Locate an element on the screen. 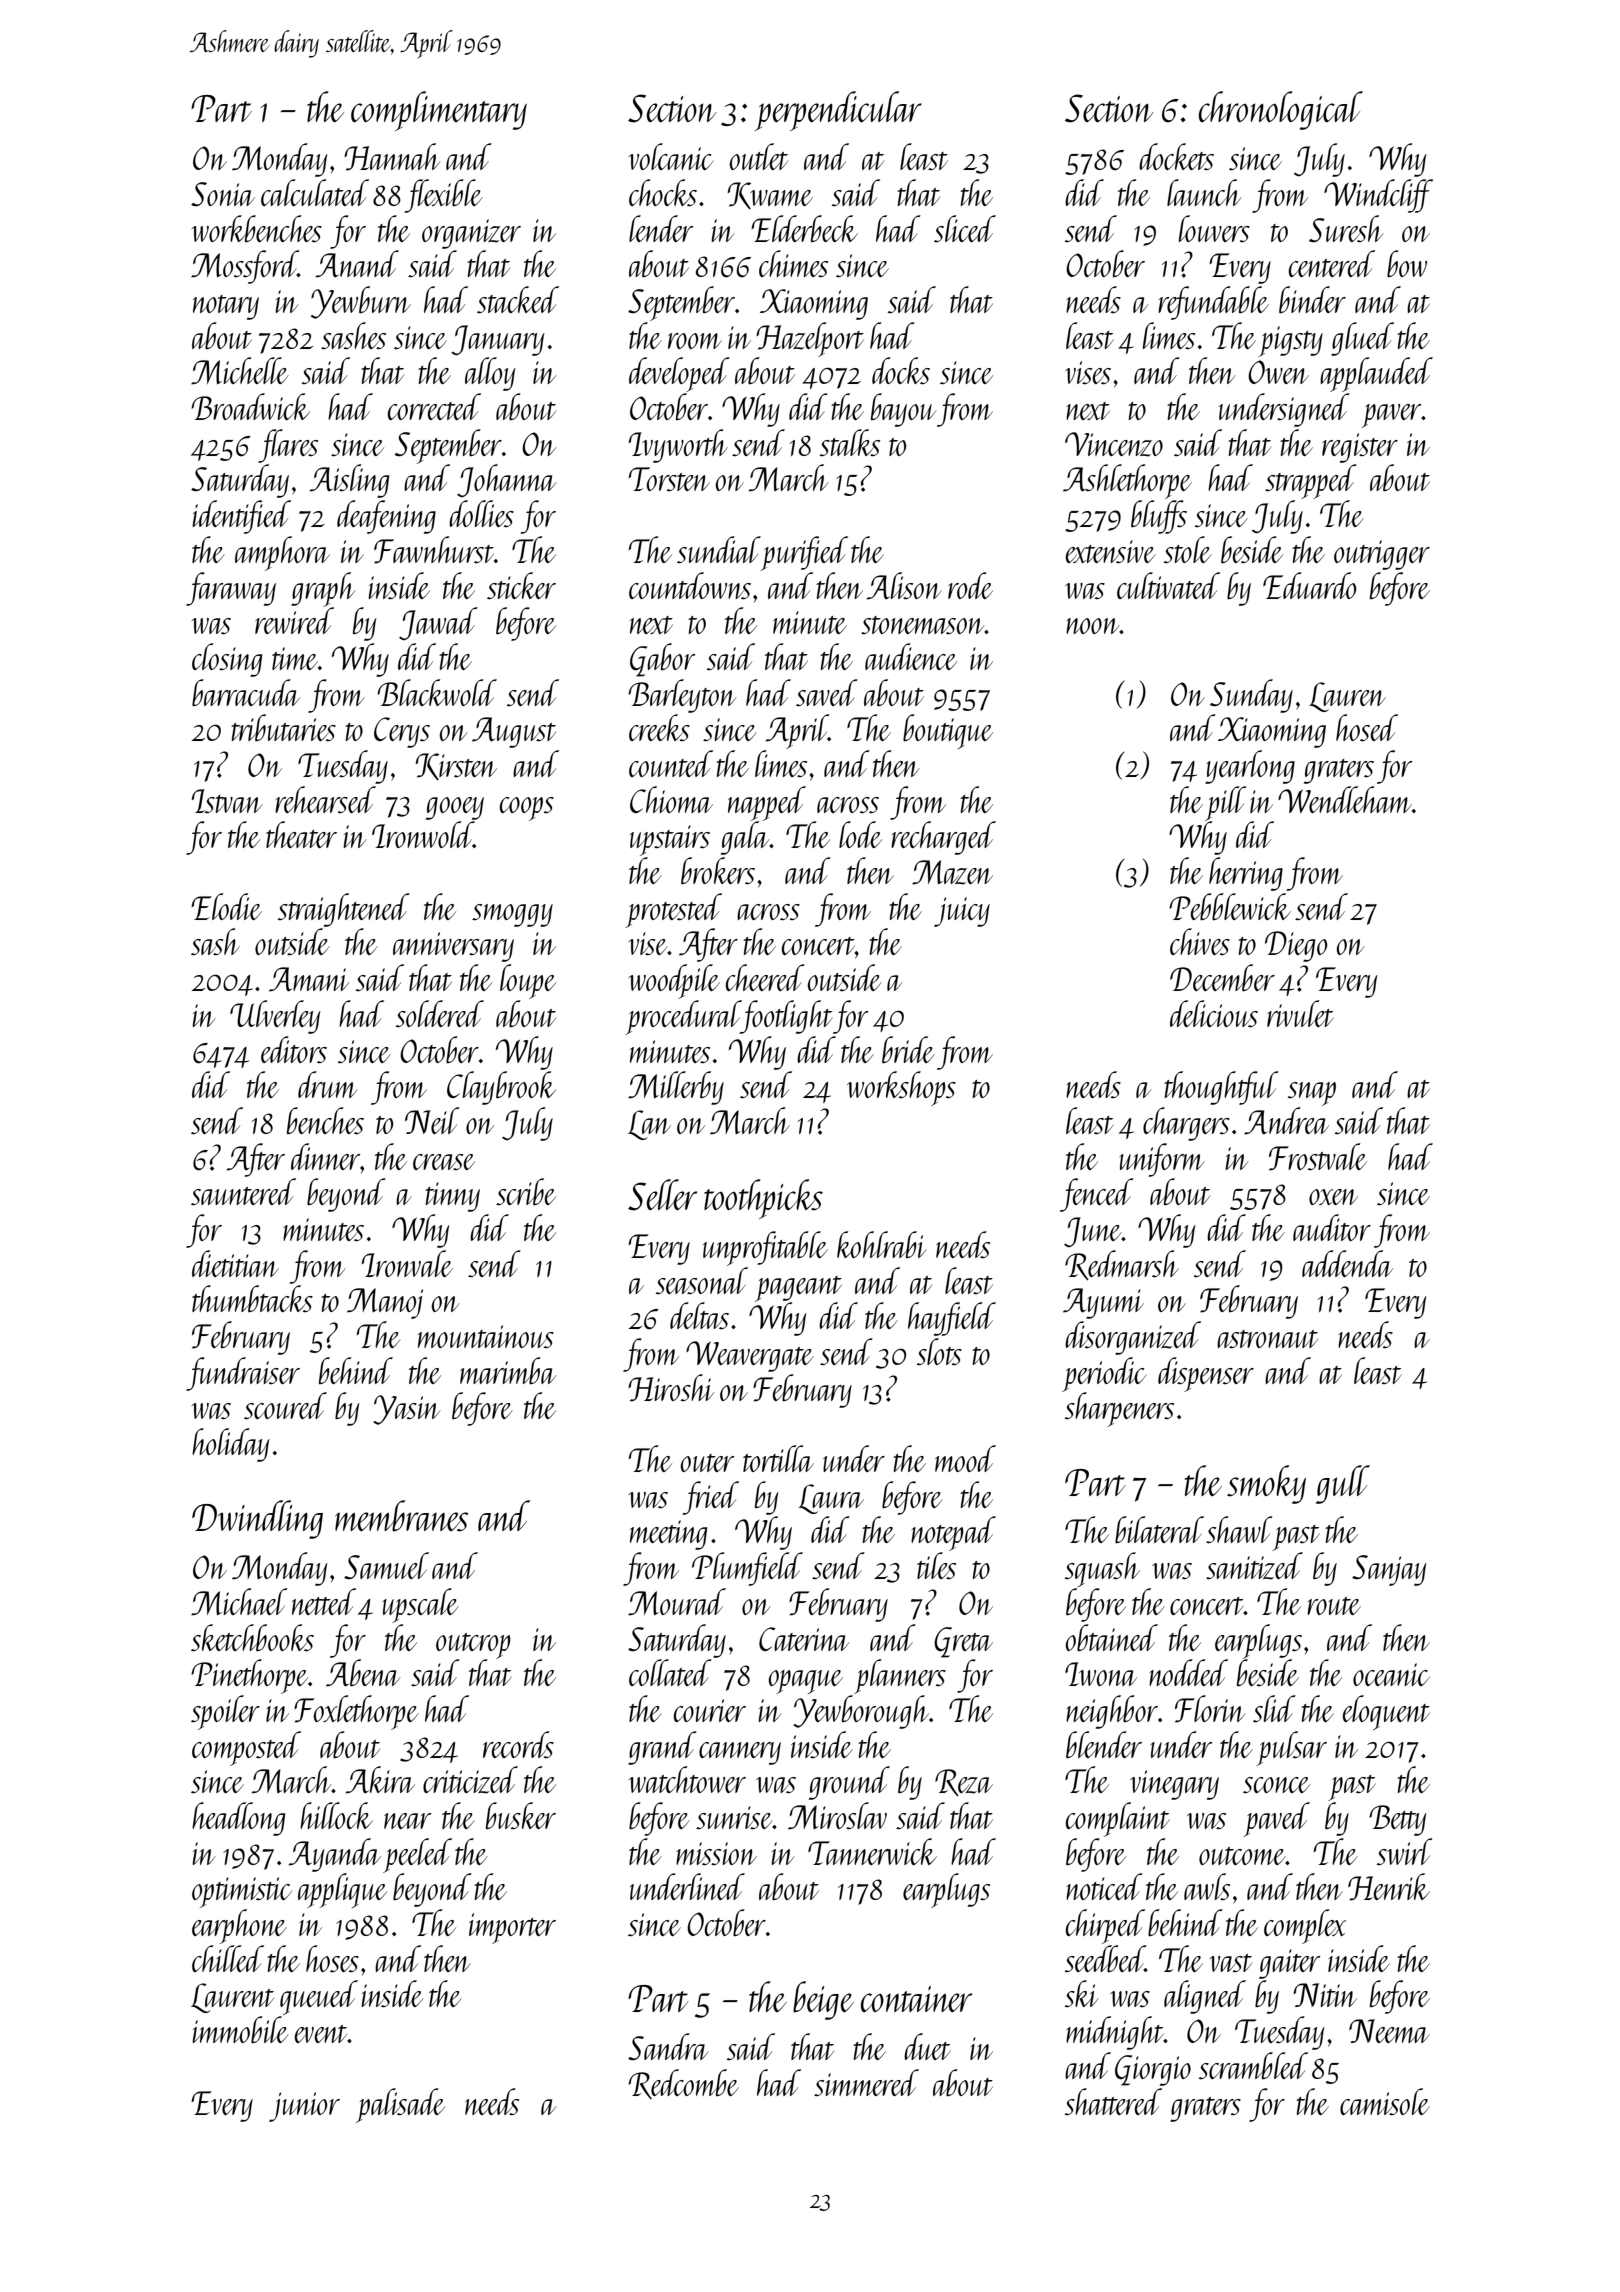  straightened is located at coordinates (344, 910).
